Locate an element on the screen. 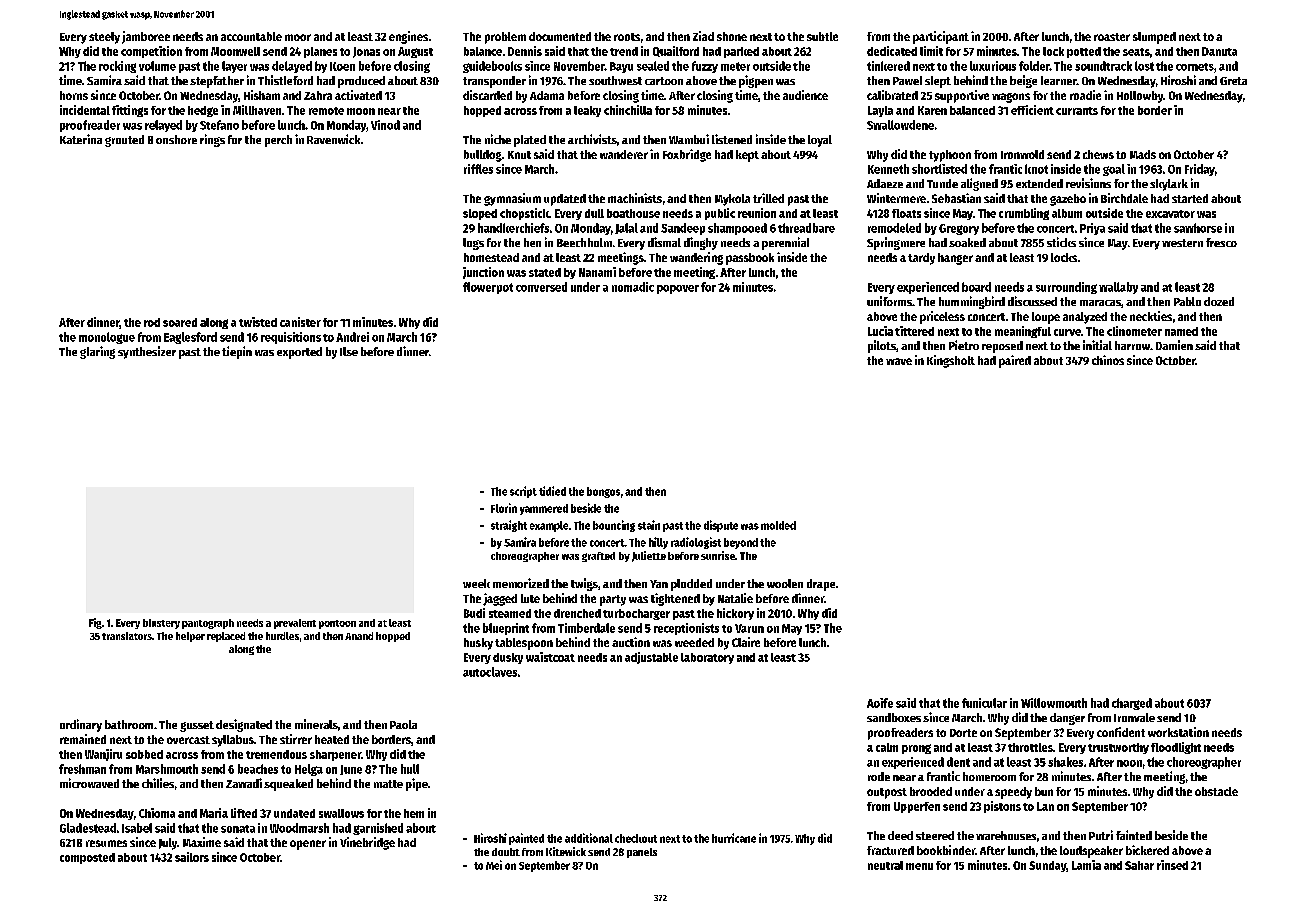 Image resolution: width=1308 pixels, height=924 pixels. Mei is located at coordinates (494, 865).
